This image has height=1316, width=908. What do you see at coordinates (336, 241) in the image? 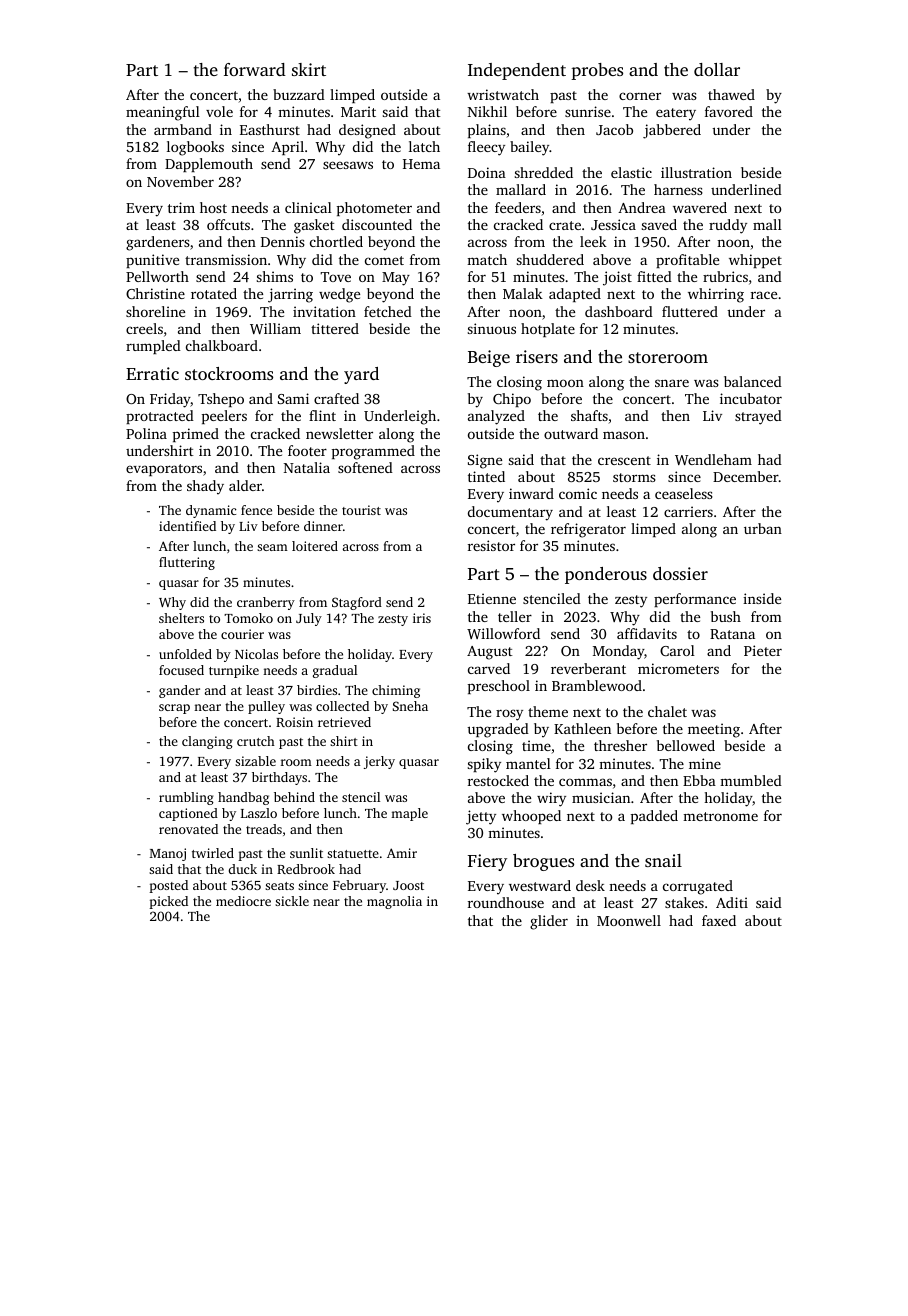
I see `chortled` at bounding box center [336, 241].
